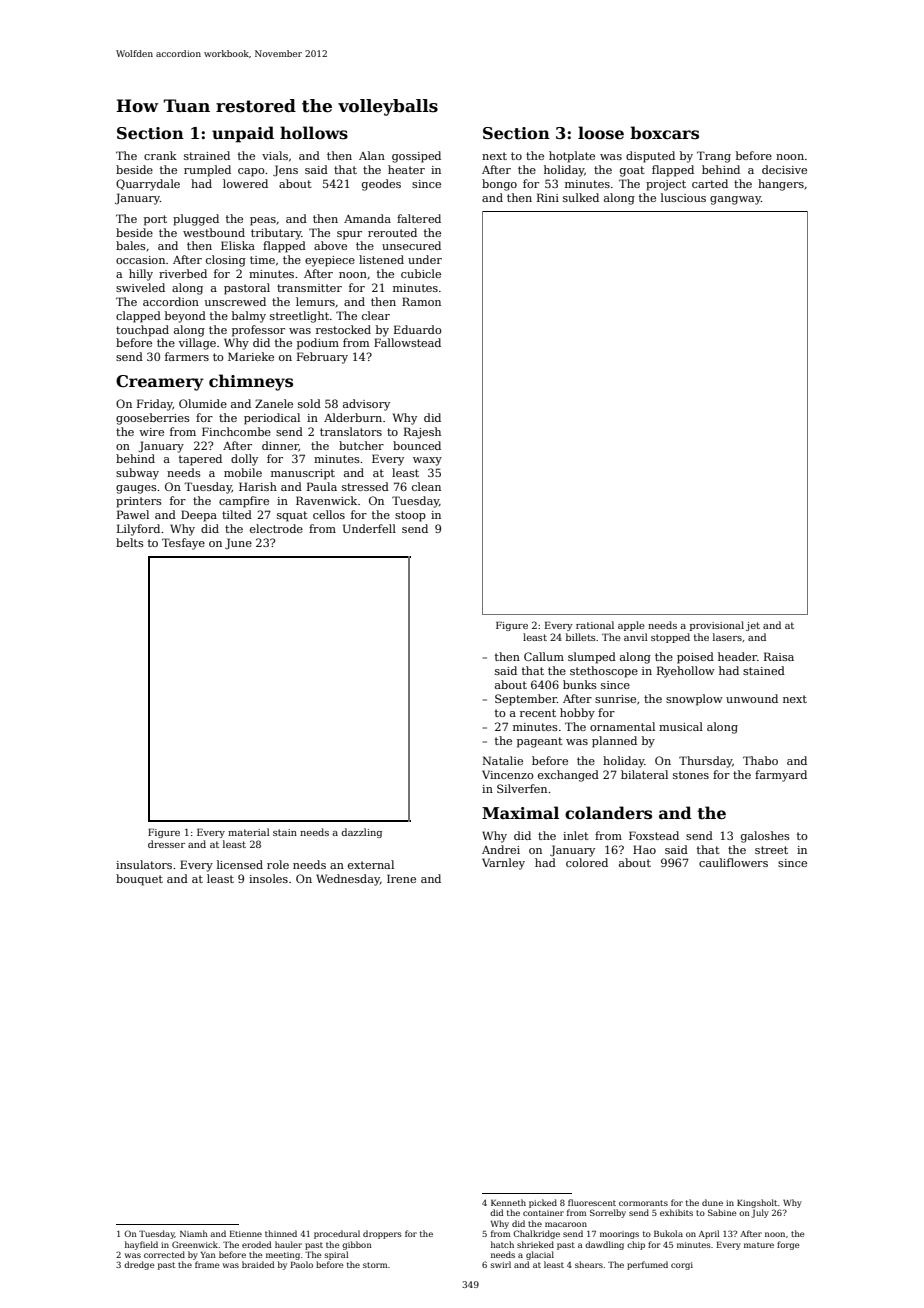  Describe the element at coordinates (664, 133) in the screenshot. I see `boxcars` at that location.
